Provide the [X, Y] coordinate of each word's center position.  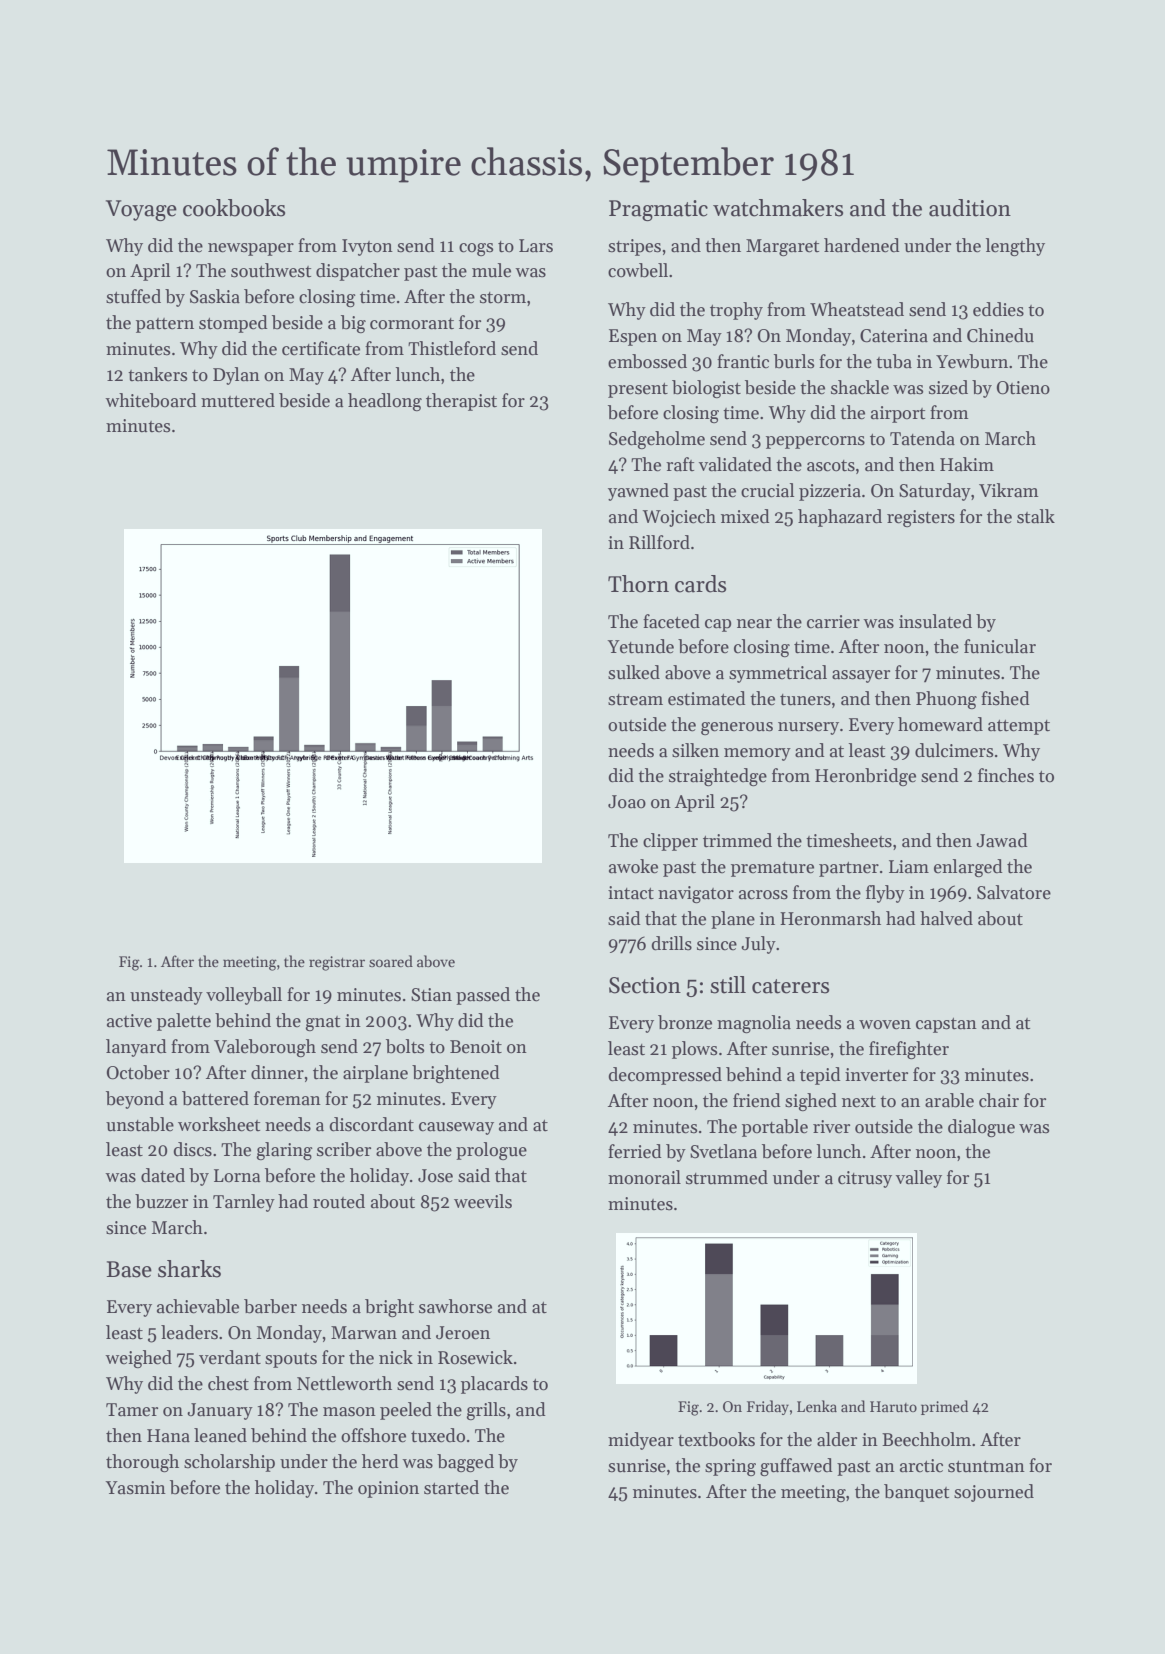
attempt [1019, 727]
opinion [388, 1489]
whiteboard [151, 400]
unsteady [166, 996]
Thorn [638, 584]
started [451, 1487]
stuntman [986, 1467]
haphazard [840, 518]
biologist [706, 389]
